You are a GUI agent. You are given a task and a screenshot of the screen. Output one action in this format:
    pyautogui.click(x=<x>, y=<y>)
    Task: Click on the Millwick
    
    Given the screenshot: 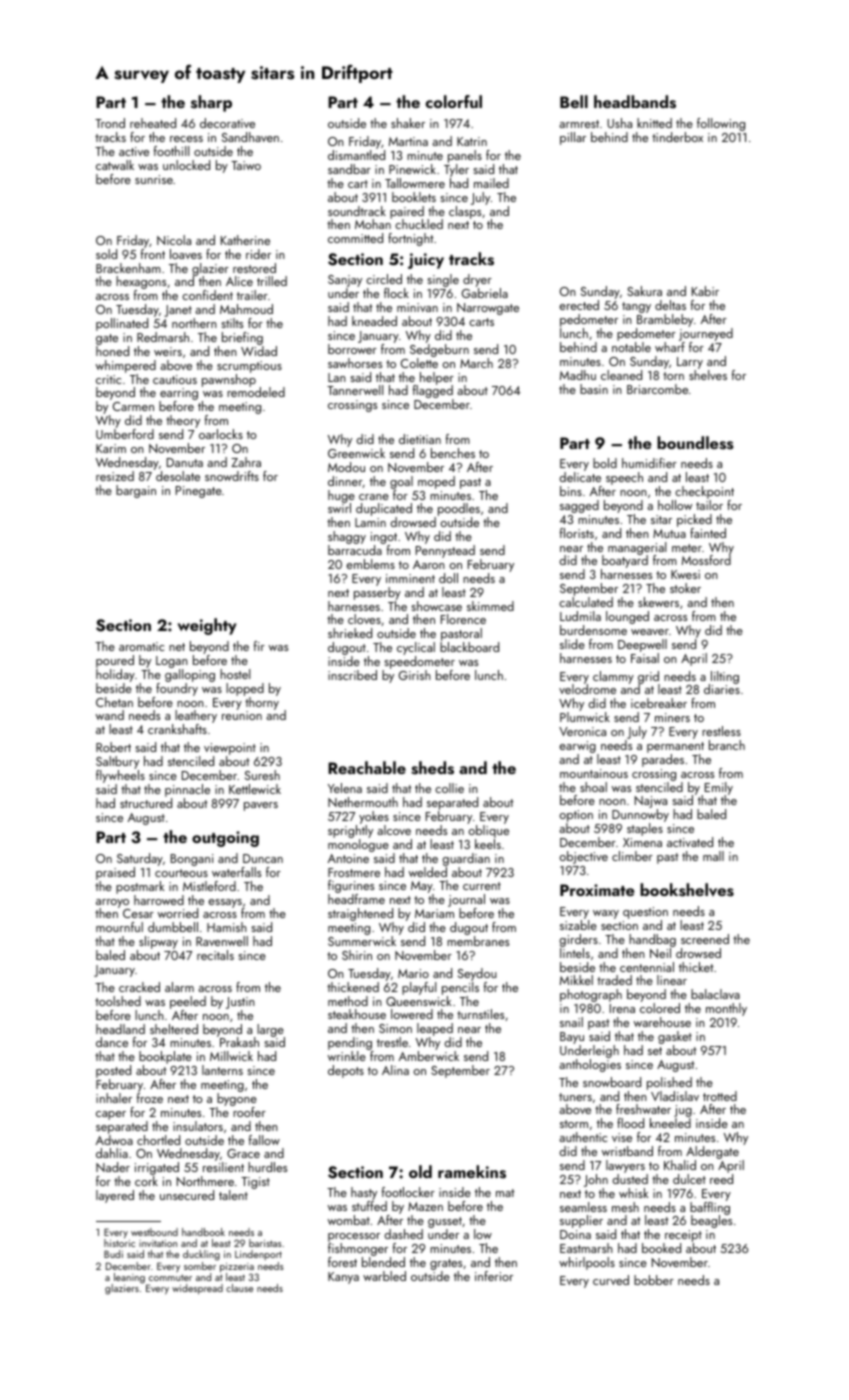 What is the action you would take?
    pyautogui.click(x=231, y=1056)
